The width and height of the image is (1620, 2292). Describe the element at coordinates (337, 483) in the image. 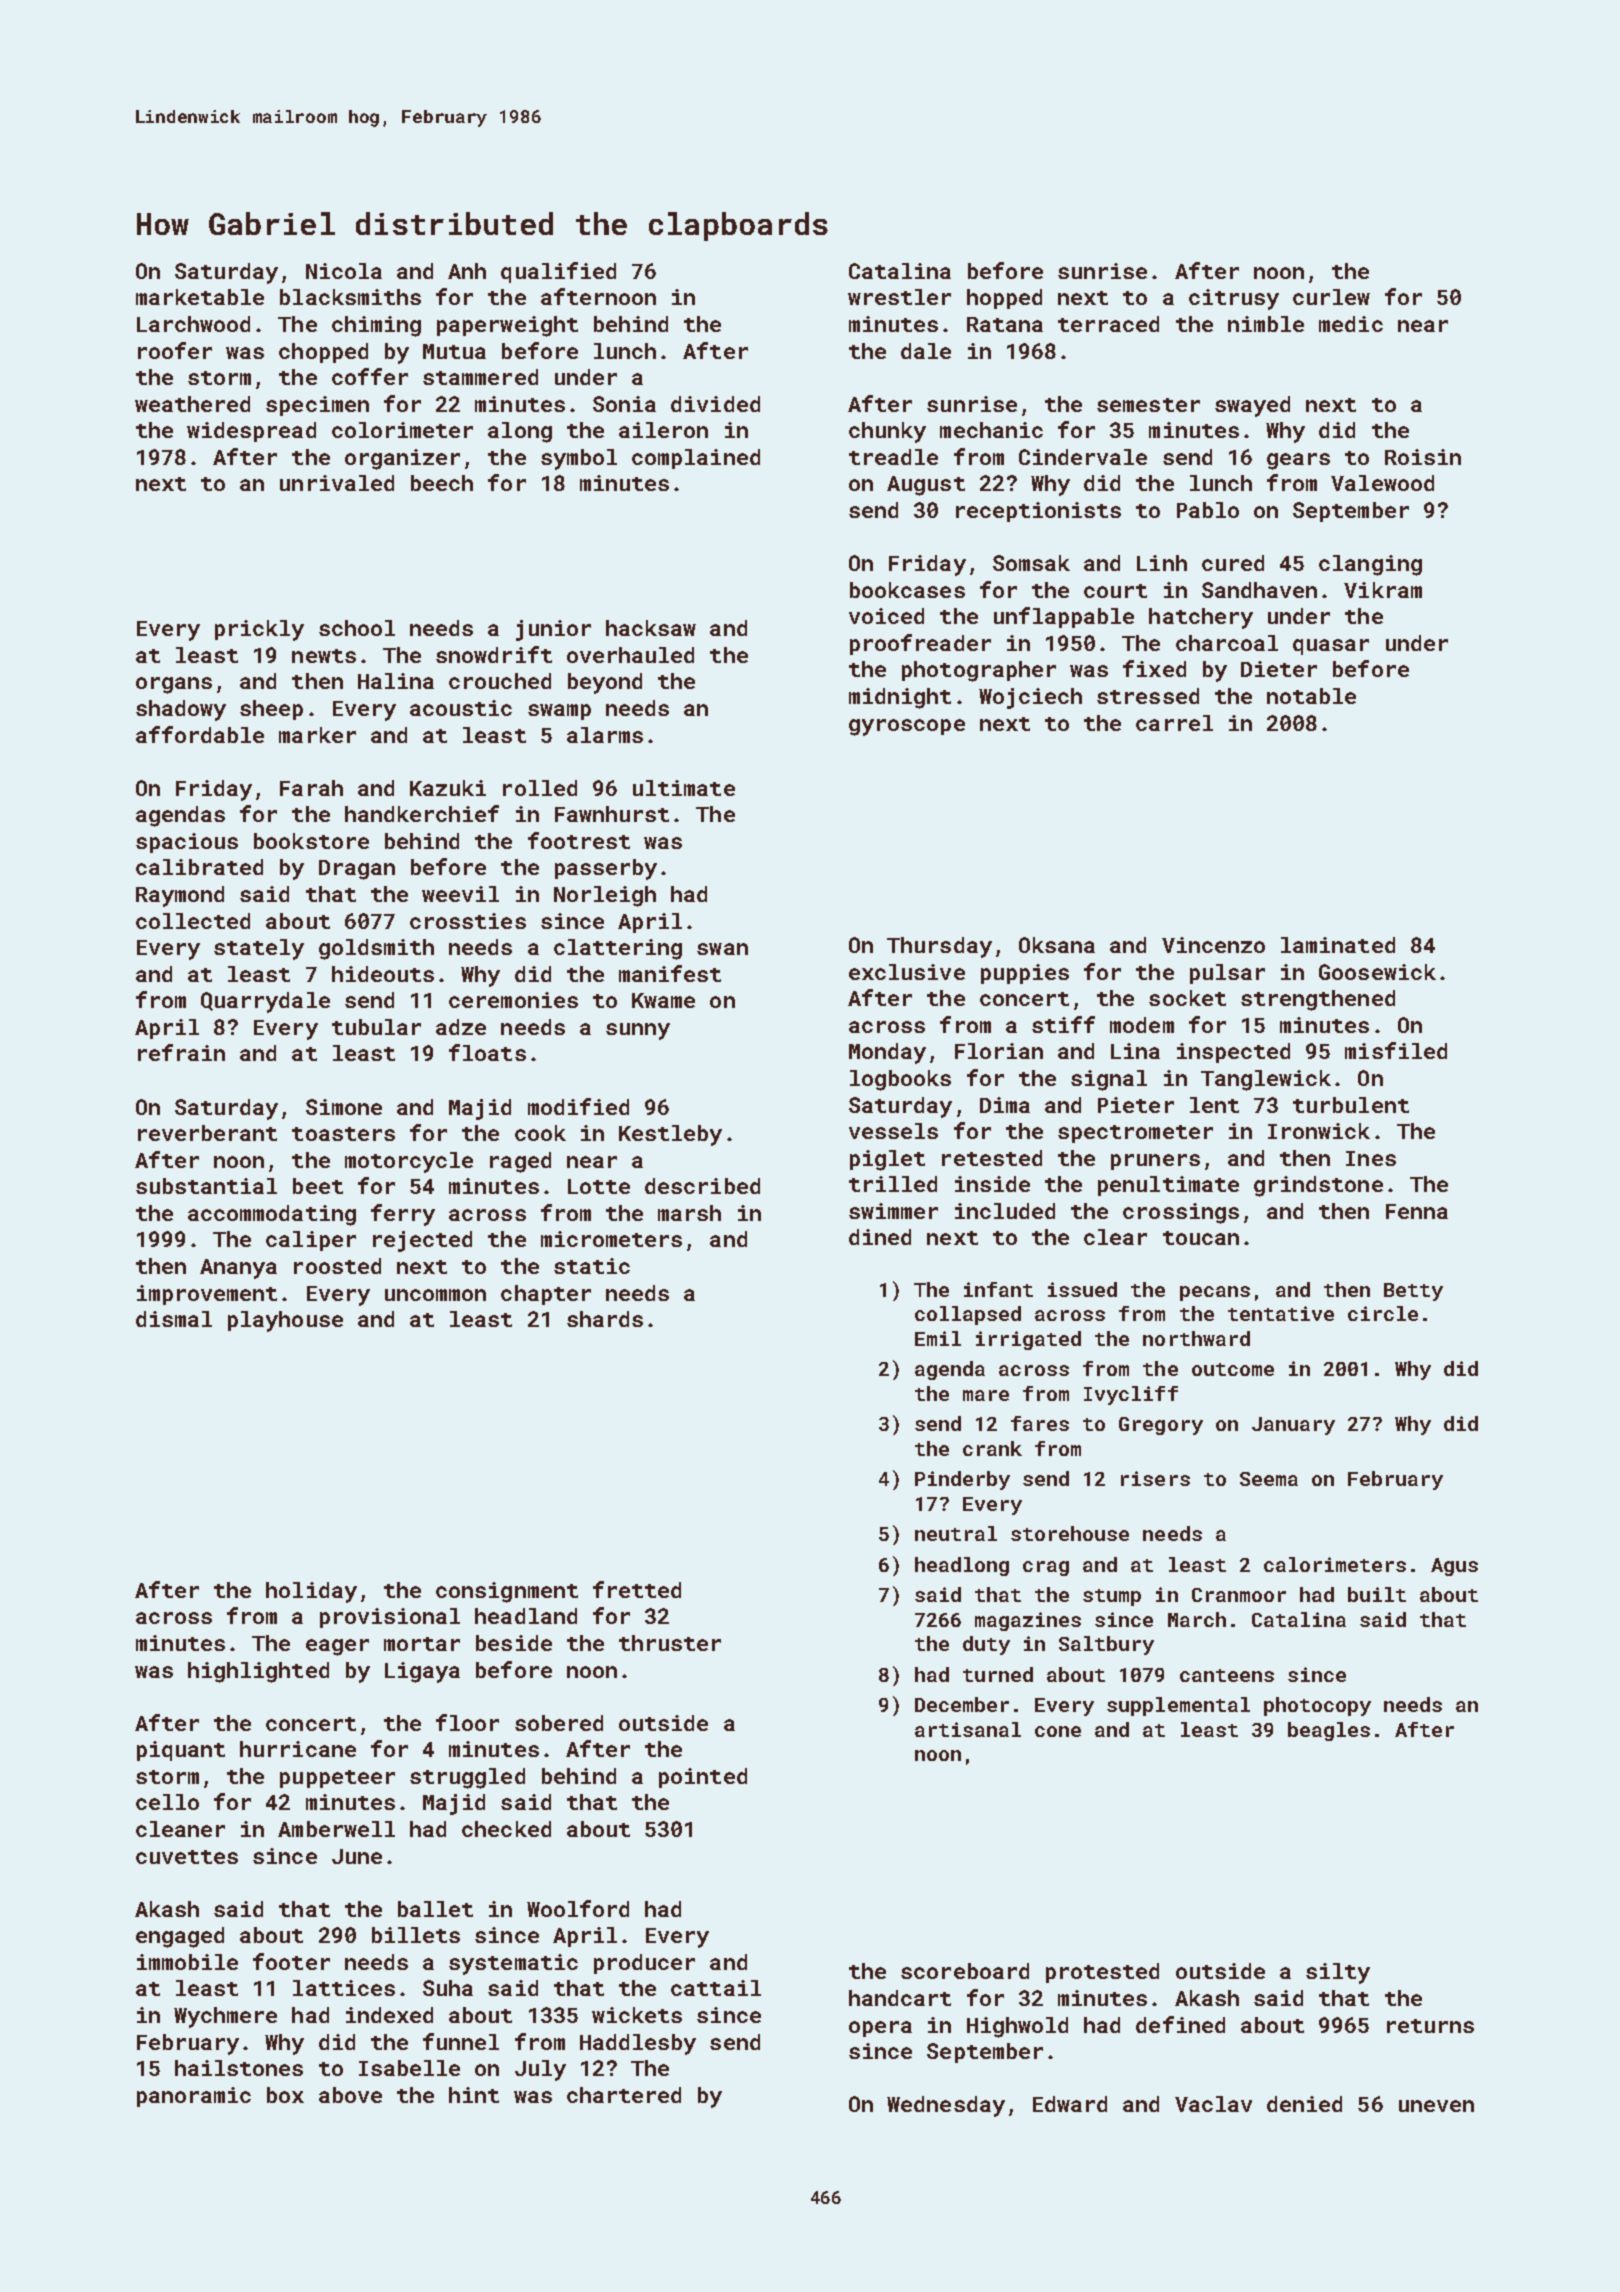

I see `unrivaled` at that location.
